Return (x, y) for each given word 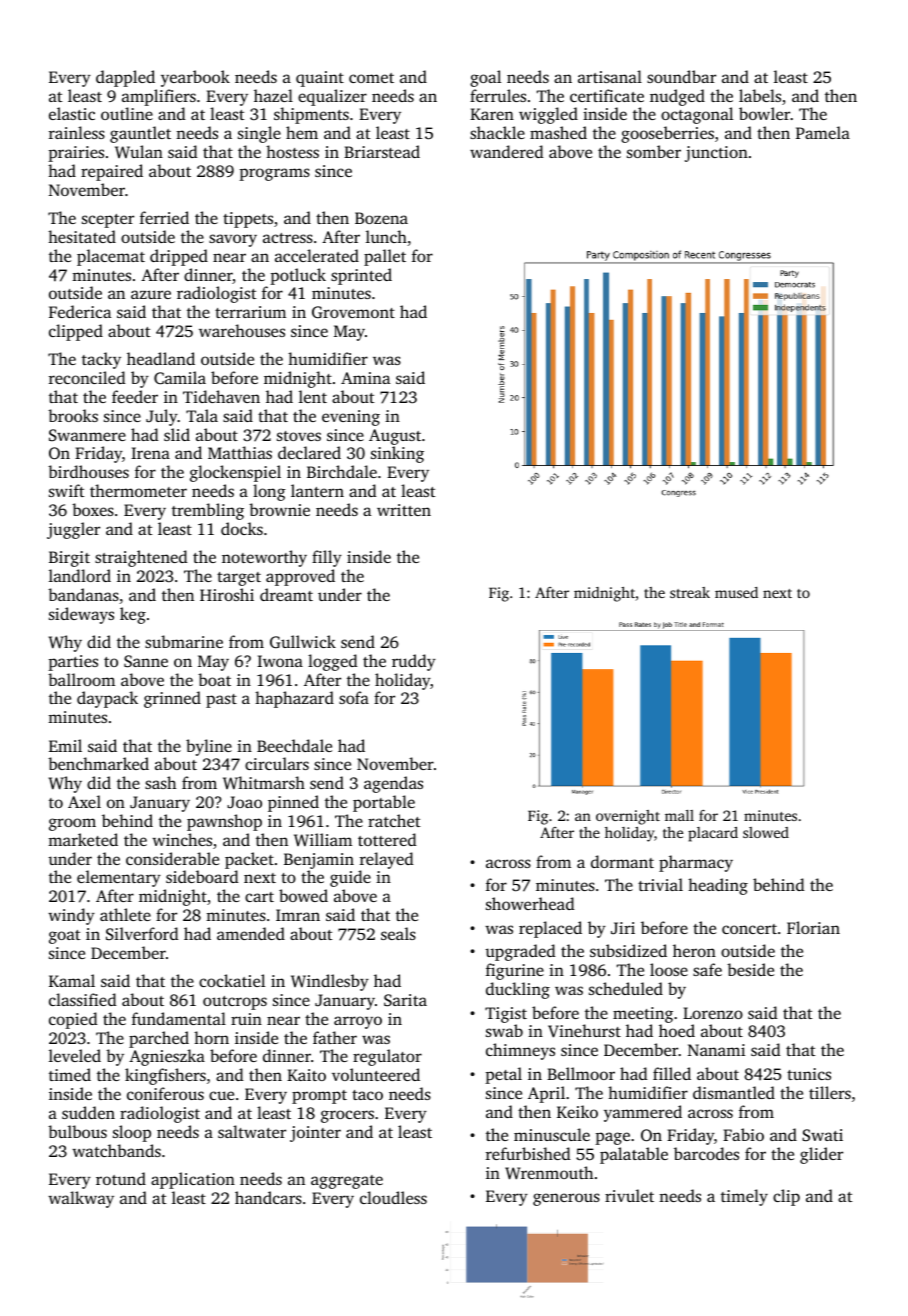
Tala (202, 415)
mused (736, 592)
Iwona (280, 661)
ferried (164, 217)
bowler (764, 113)
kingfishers (165, 1076)
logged (333, 662)
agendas (393, 784)
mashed (558, 132)
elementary (119, 878)
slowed (766, 832)
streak (690, 592)
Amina (365, 378)
